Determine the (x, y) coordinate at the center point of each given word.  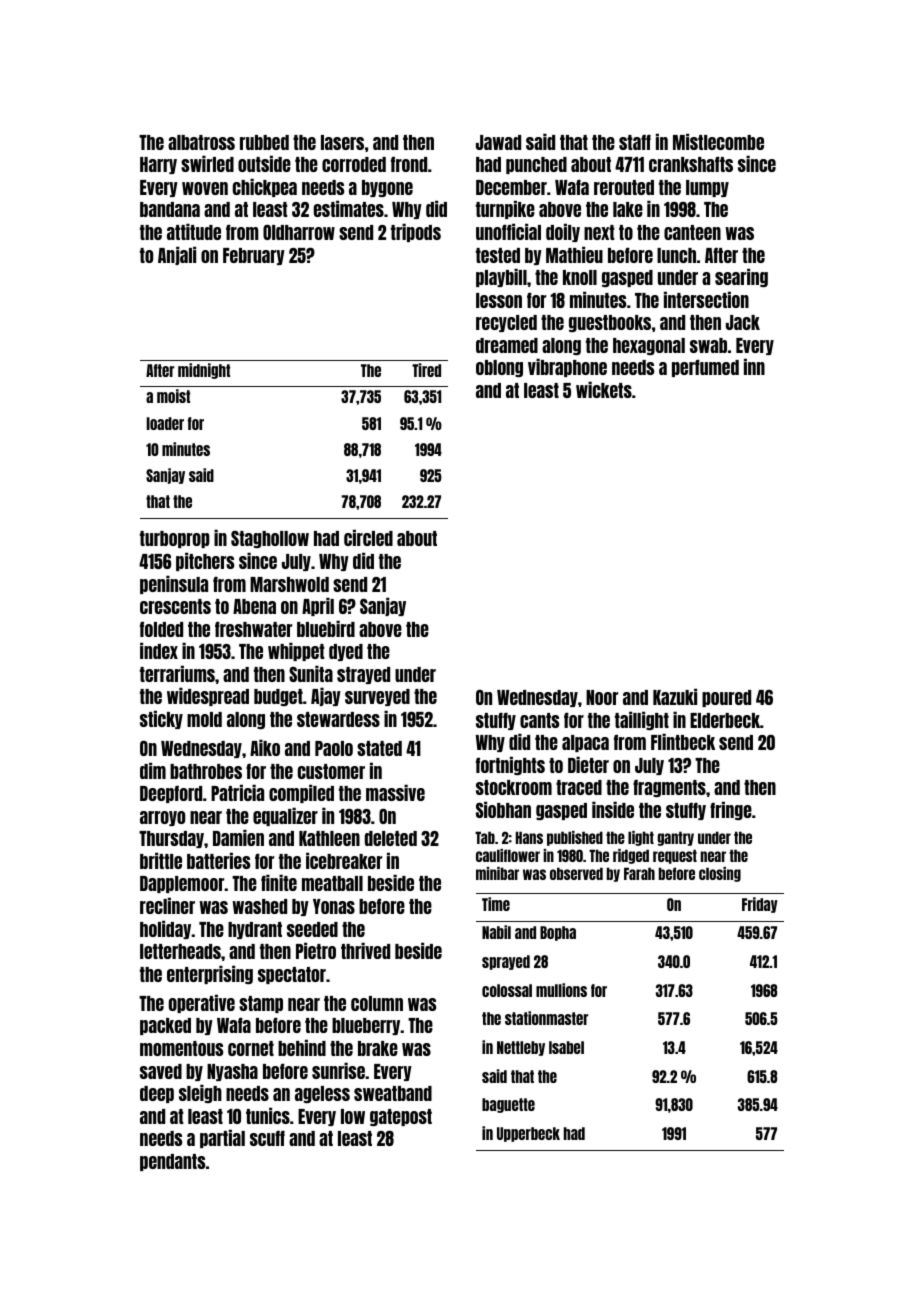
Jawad (498, 142)
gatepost (401, 1117)
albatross (201, 142)
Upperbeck (528, 1134)
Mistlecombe (718, 141)
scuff (267, 1138)
